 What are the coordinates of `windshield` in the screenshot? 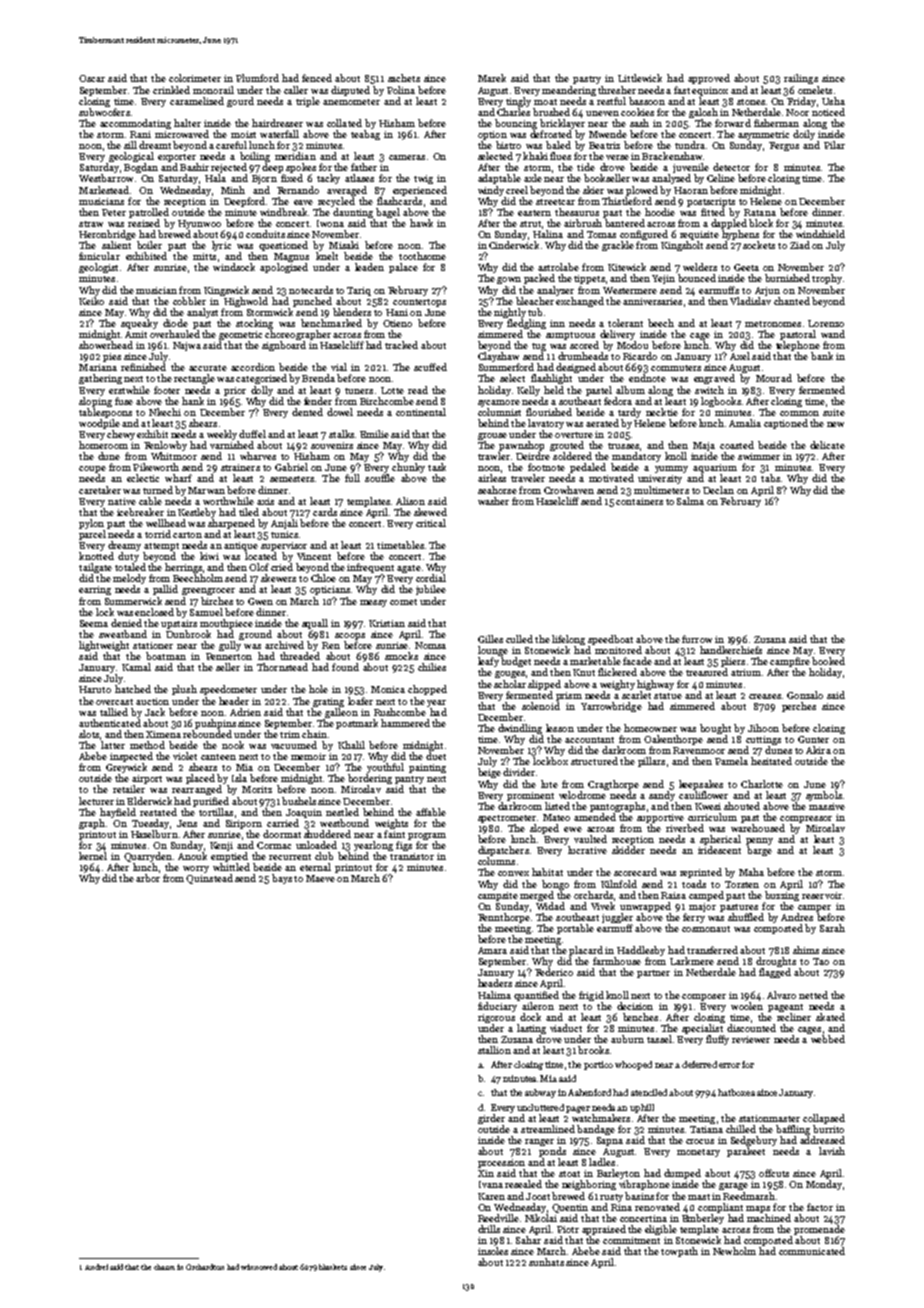 It's located at (820, 234).
